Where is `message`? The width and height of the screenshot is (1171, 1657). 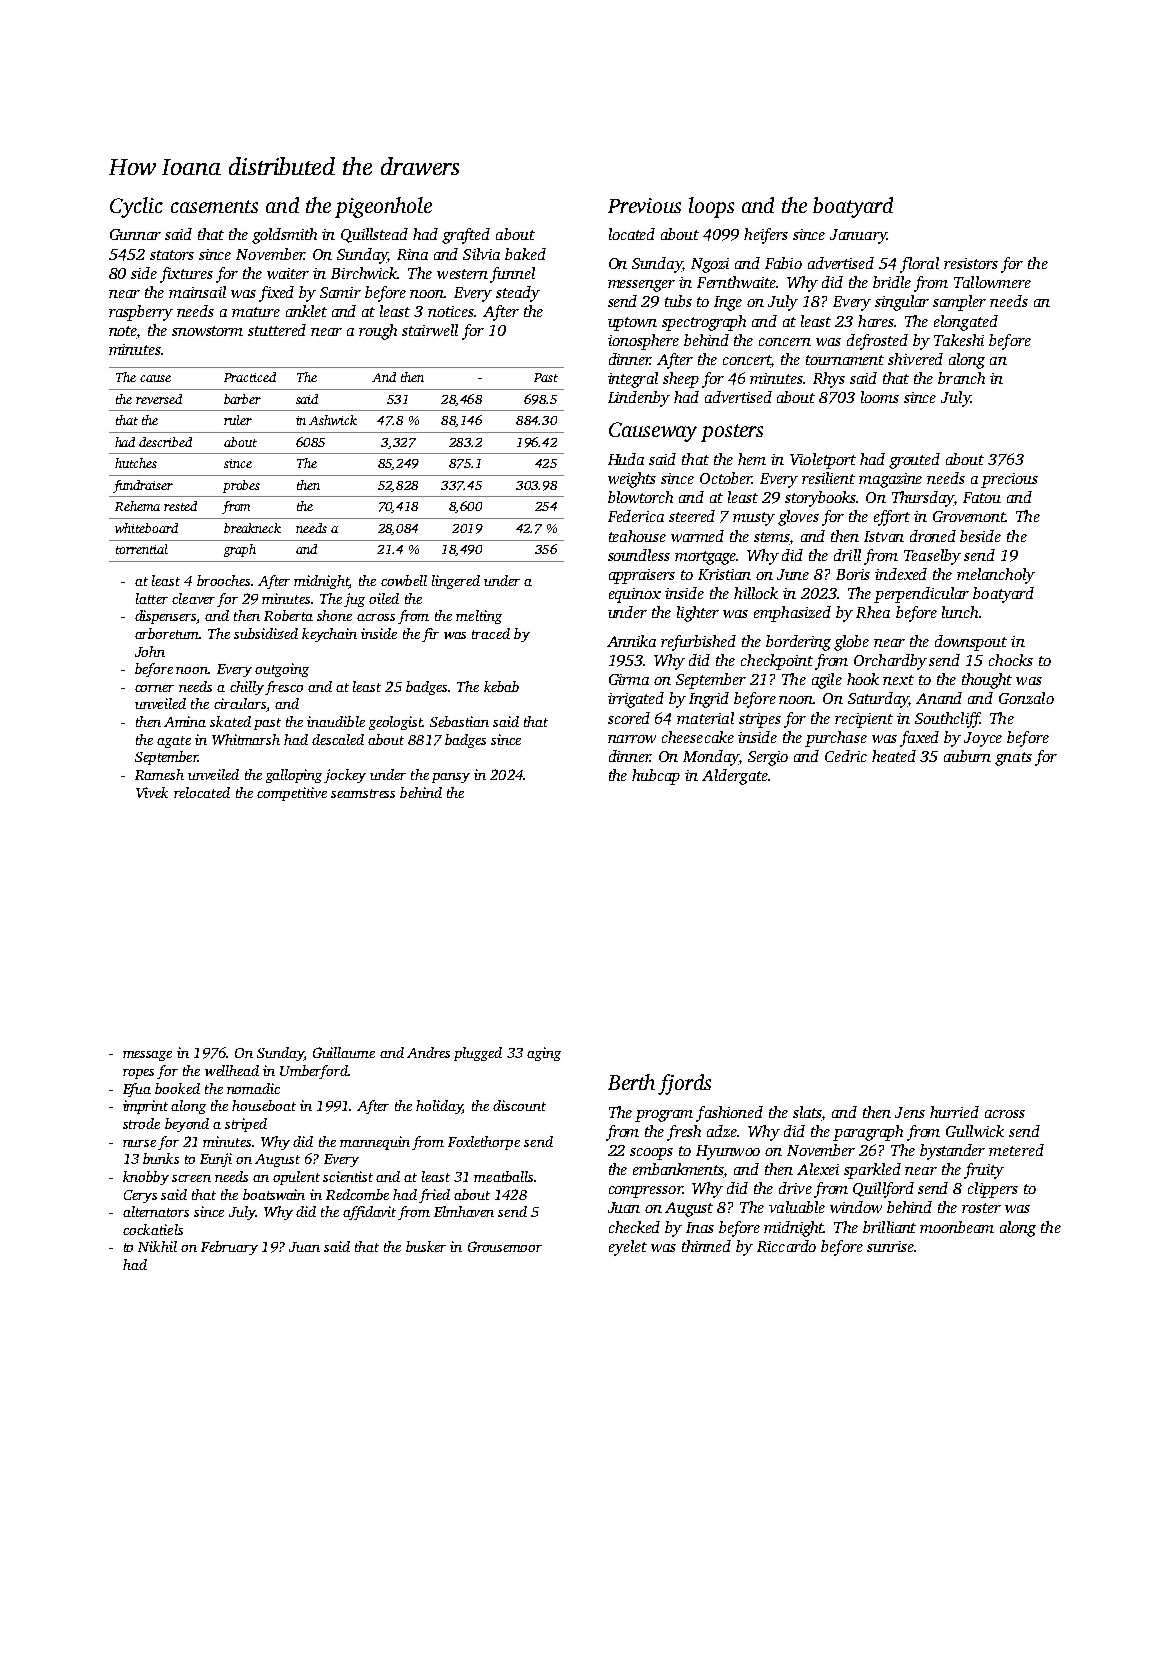 message is located at coordinates (147, 1056).
